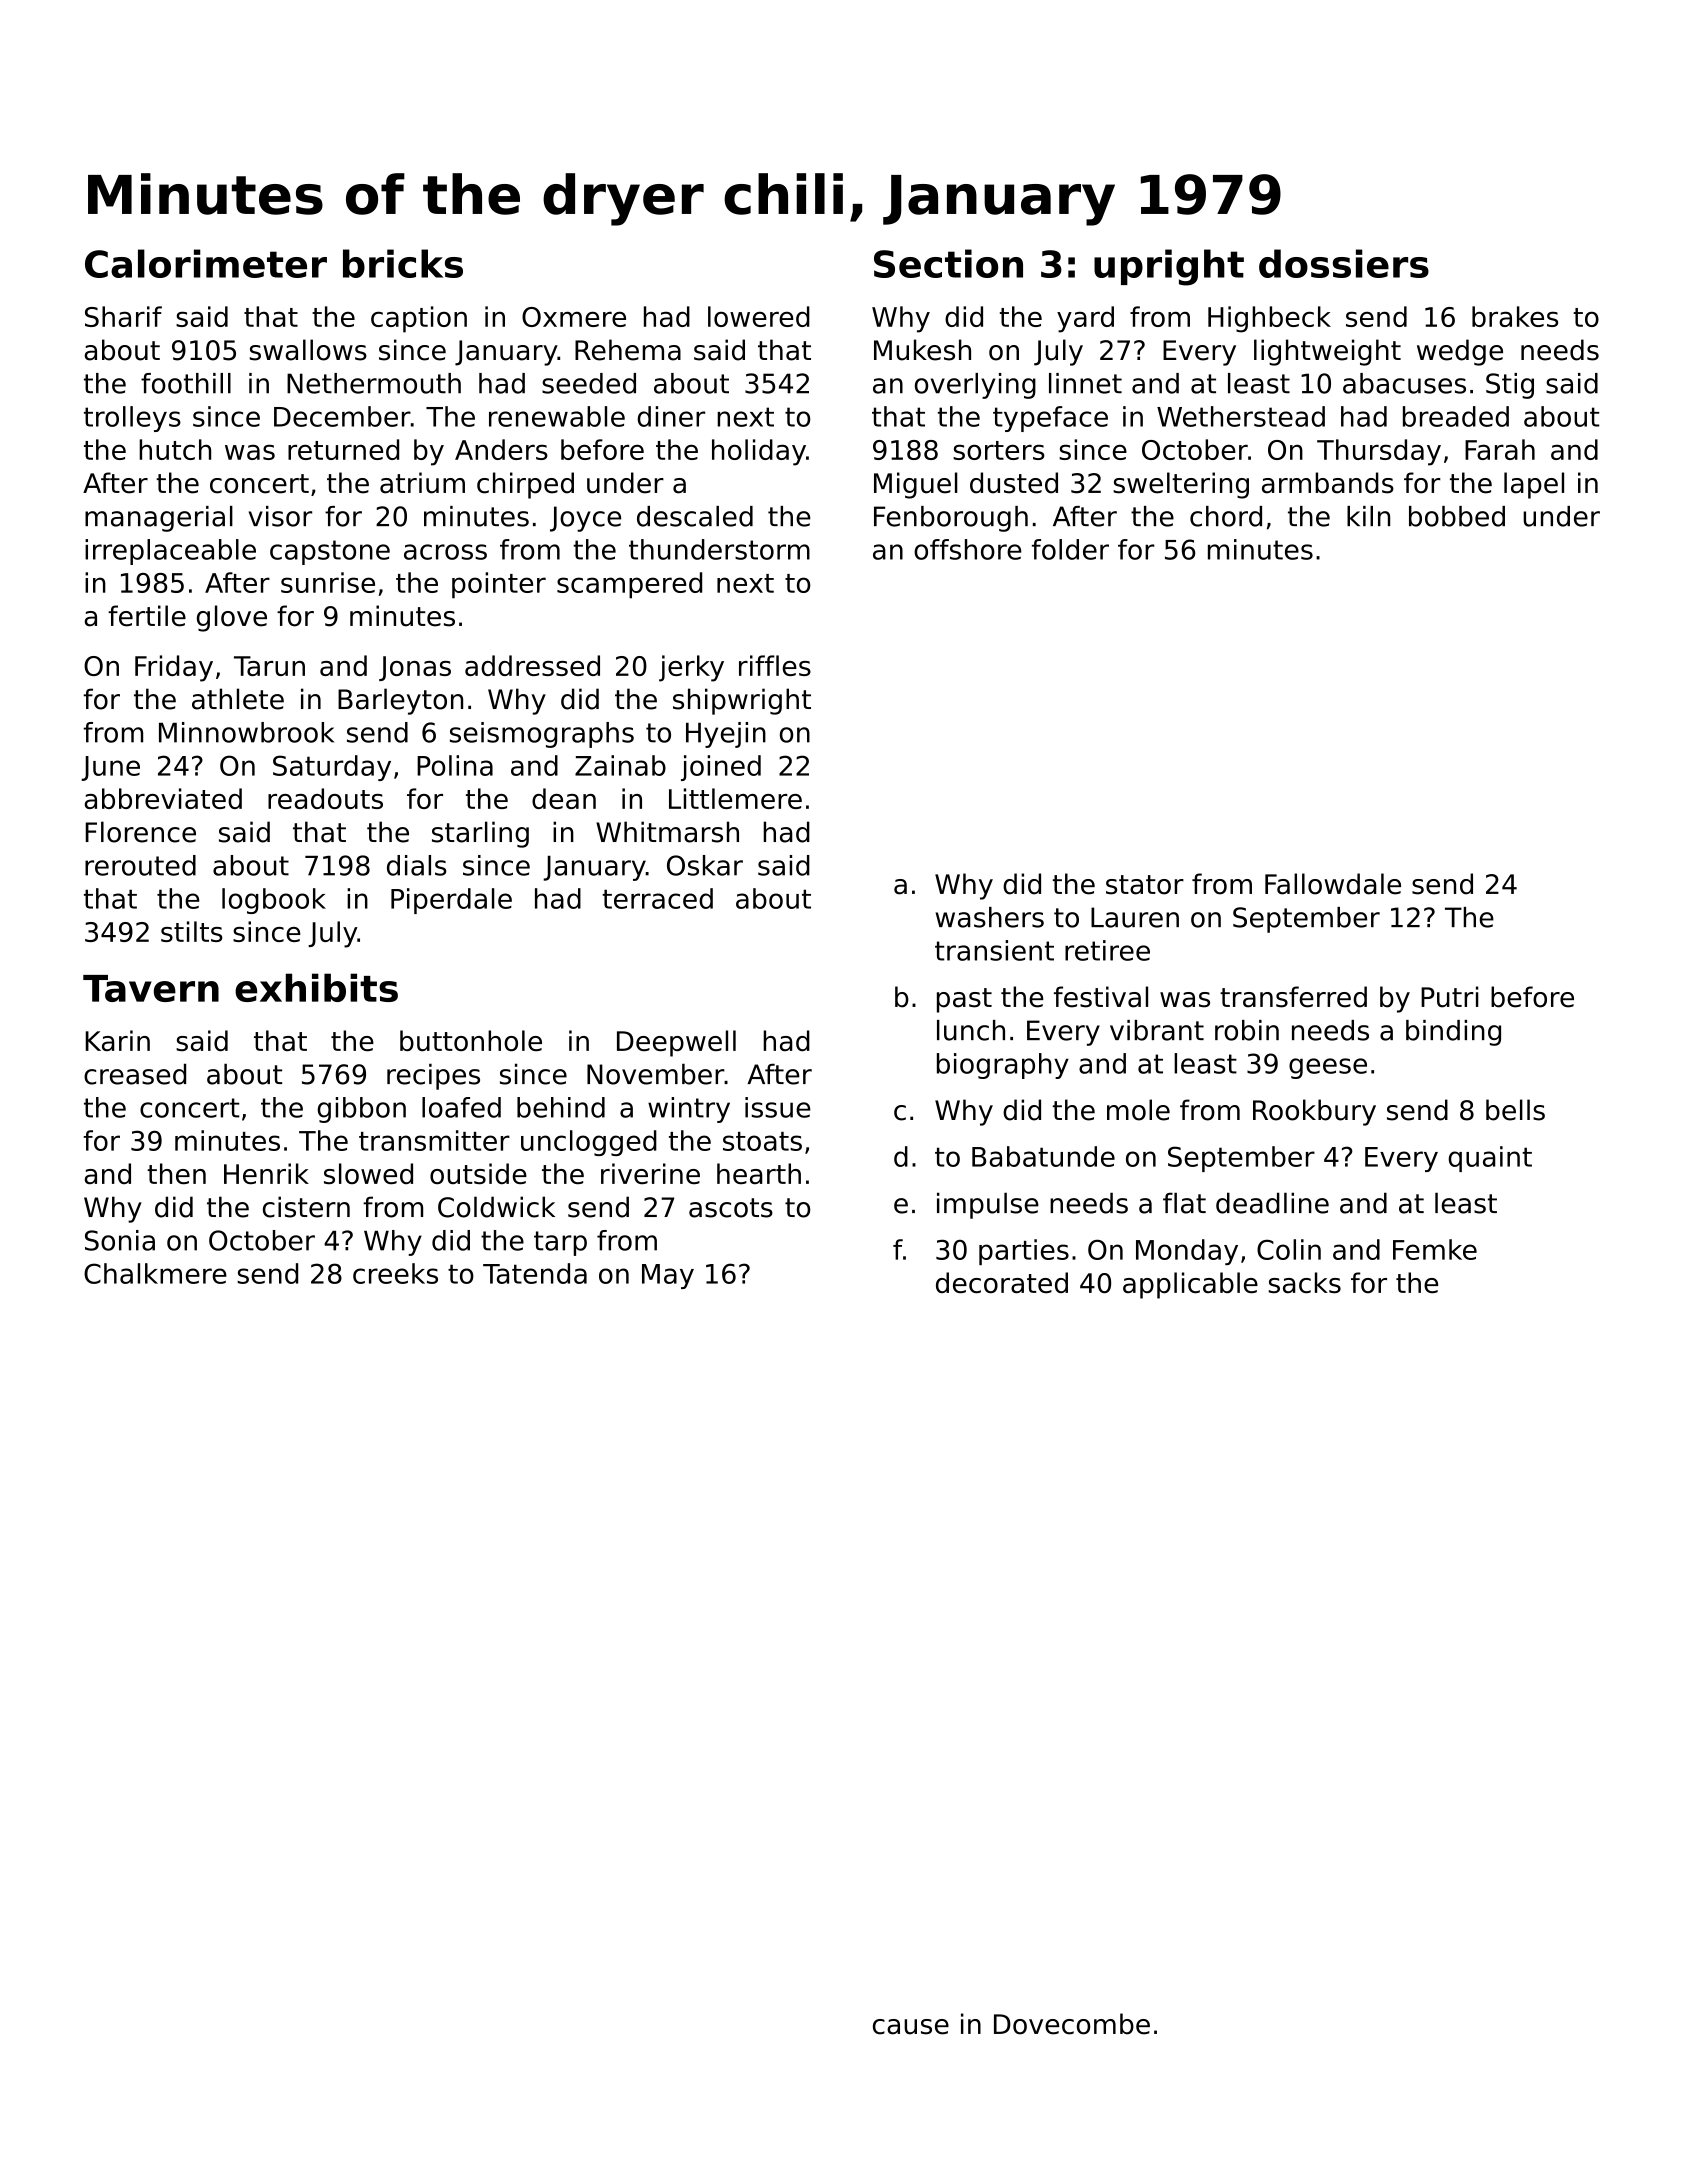 The height and width of the screenshot is (2178, 1683). I want to click on irreplaceable, so click(170, 552).
